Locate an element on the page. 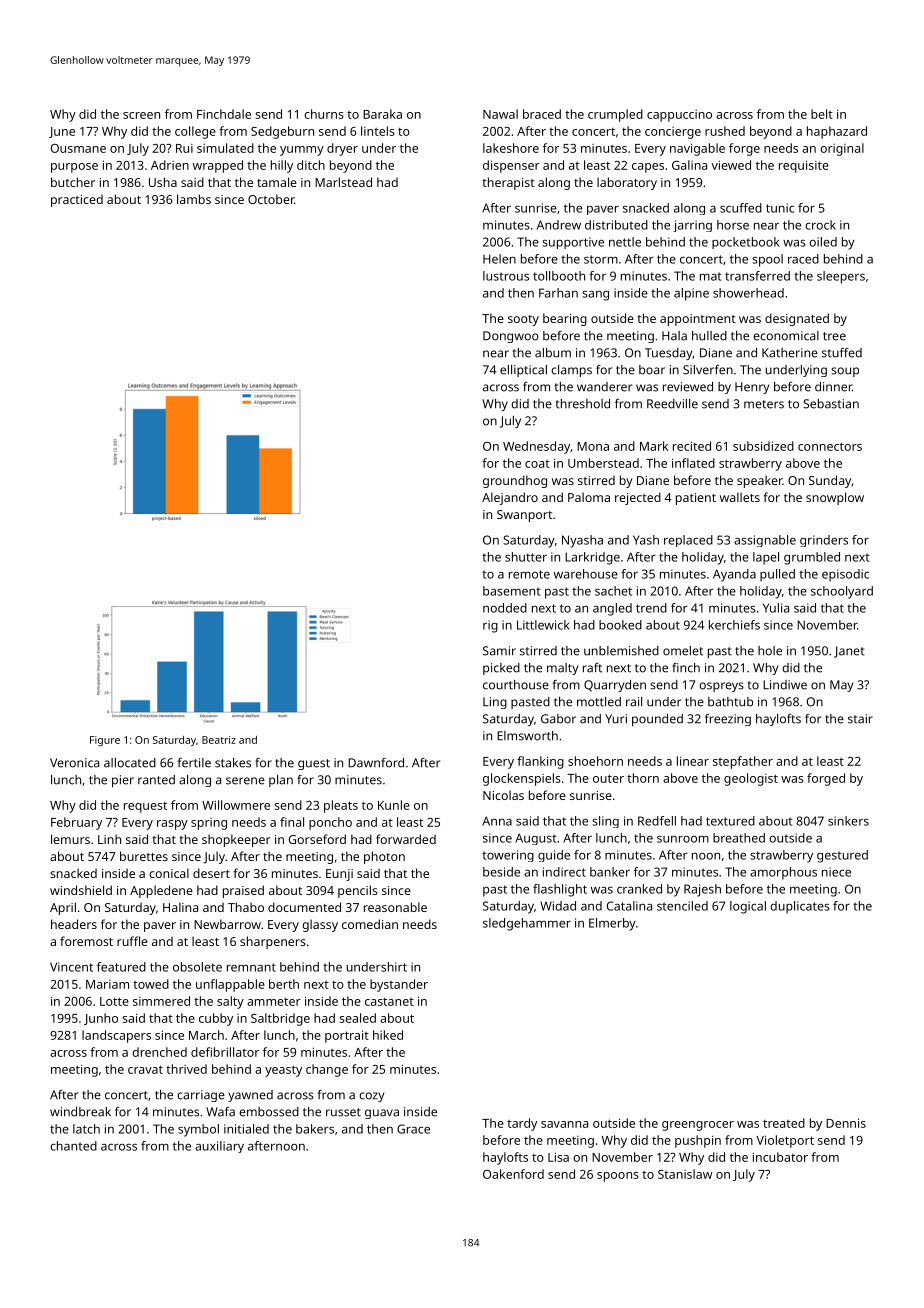 This page has width=924, height=1308. Katherine is located at coordinates (790, 353).
